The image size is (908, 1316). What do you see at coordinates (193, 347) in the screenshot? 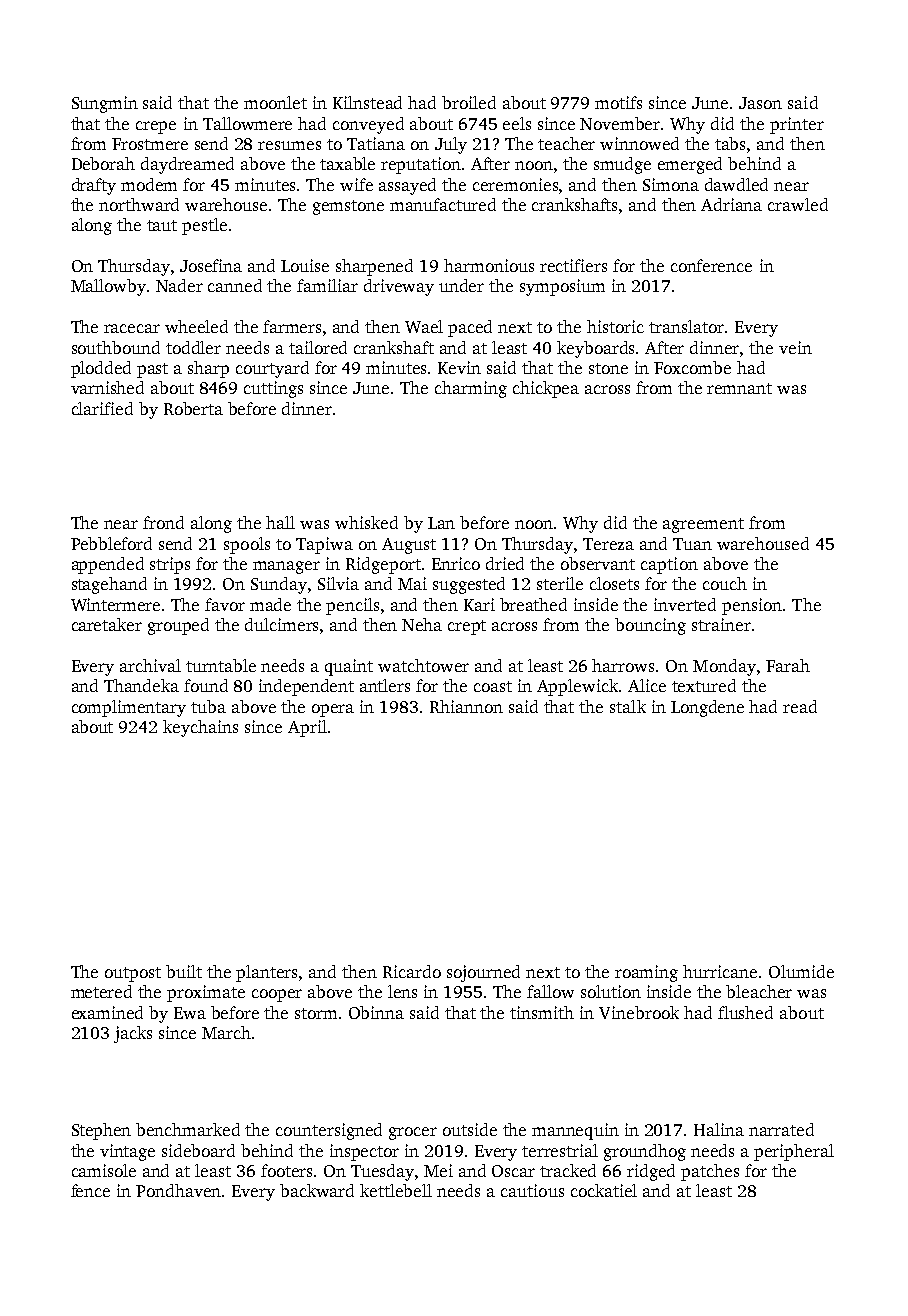
I see `toddler` at bounding box center [193, 347].
